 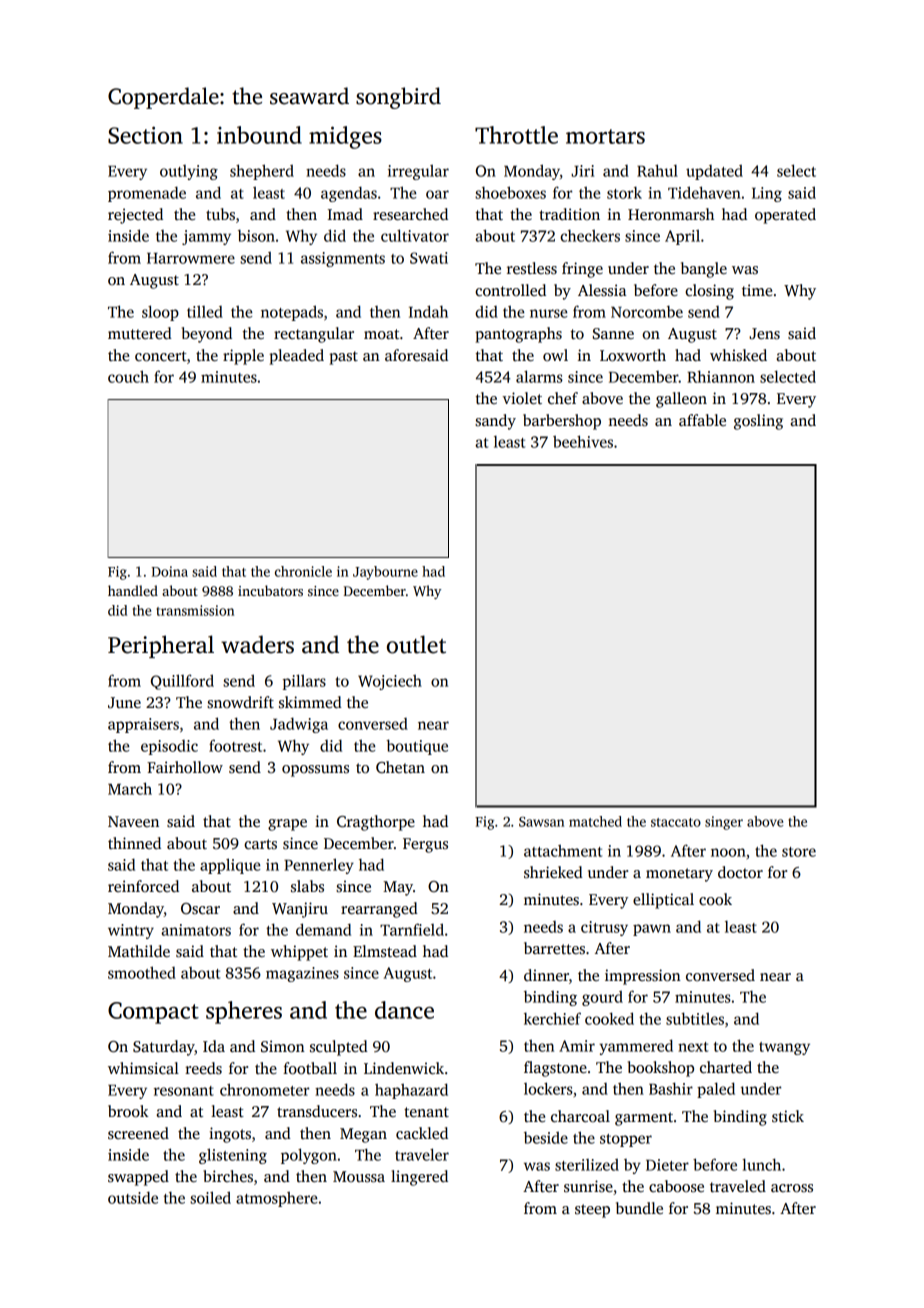 What do you see at coordinates (400, 767) in the document?
I see `Chetan` at bounding box center [400, 767].
